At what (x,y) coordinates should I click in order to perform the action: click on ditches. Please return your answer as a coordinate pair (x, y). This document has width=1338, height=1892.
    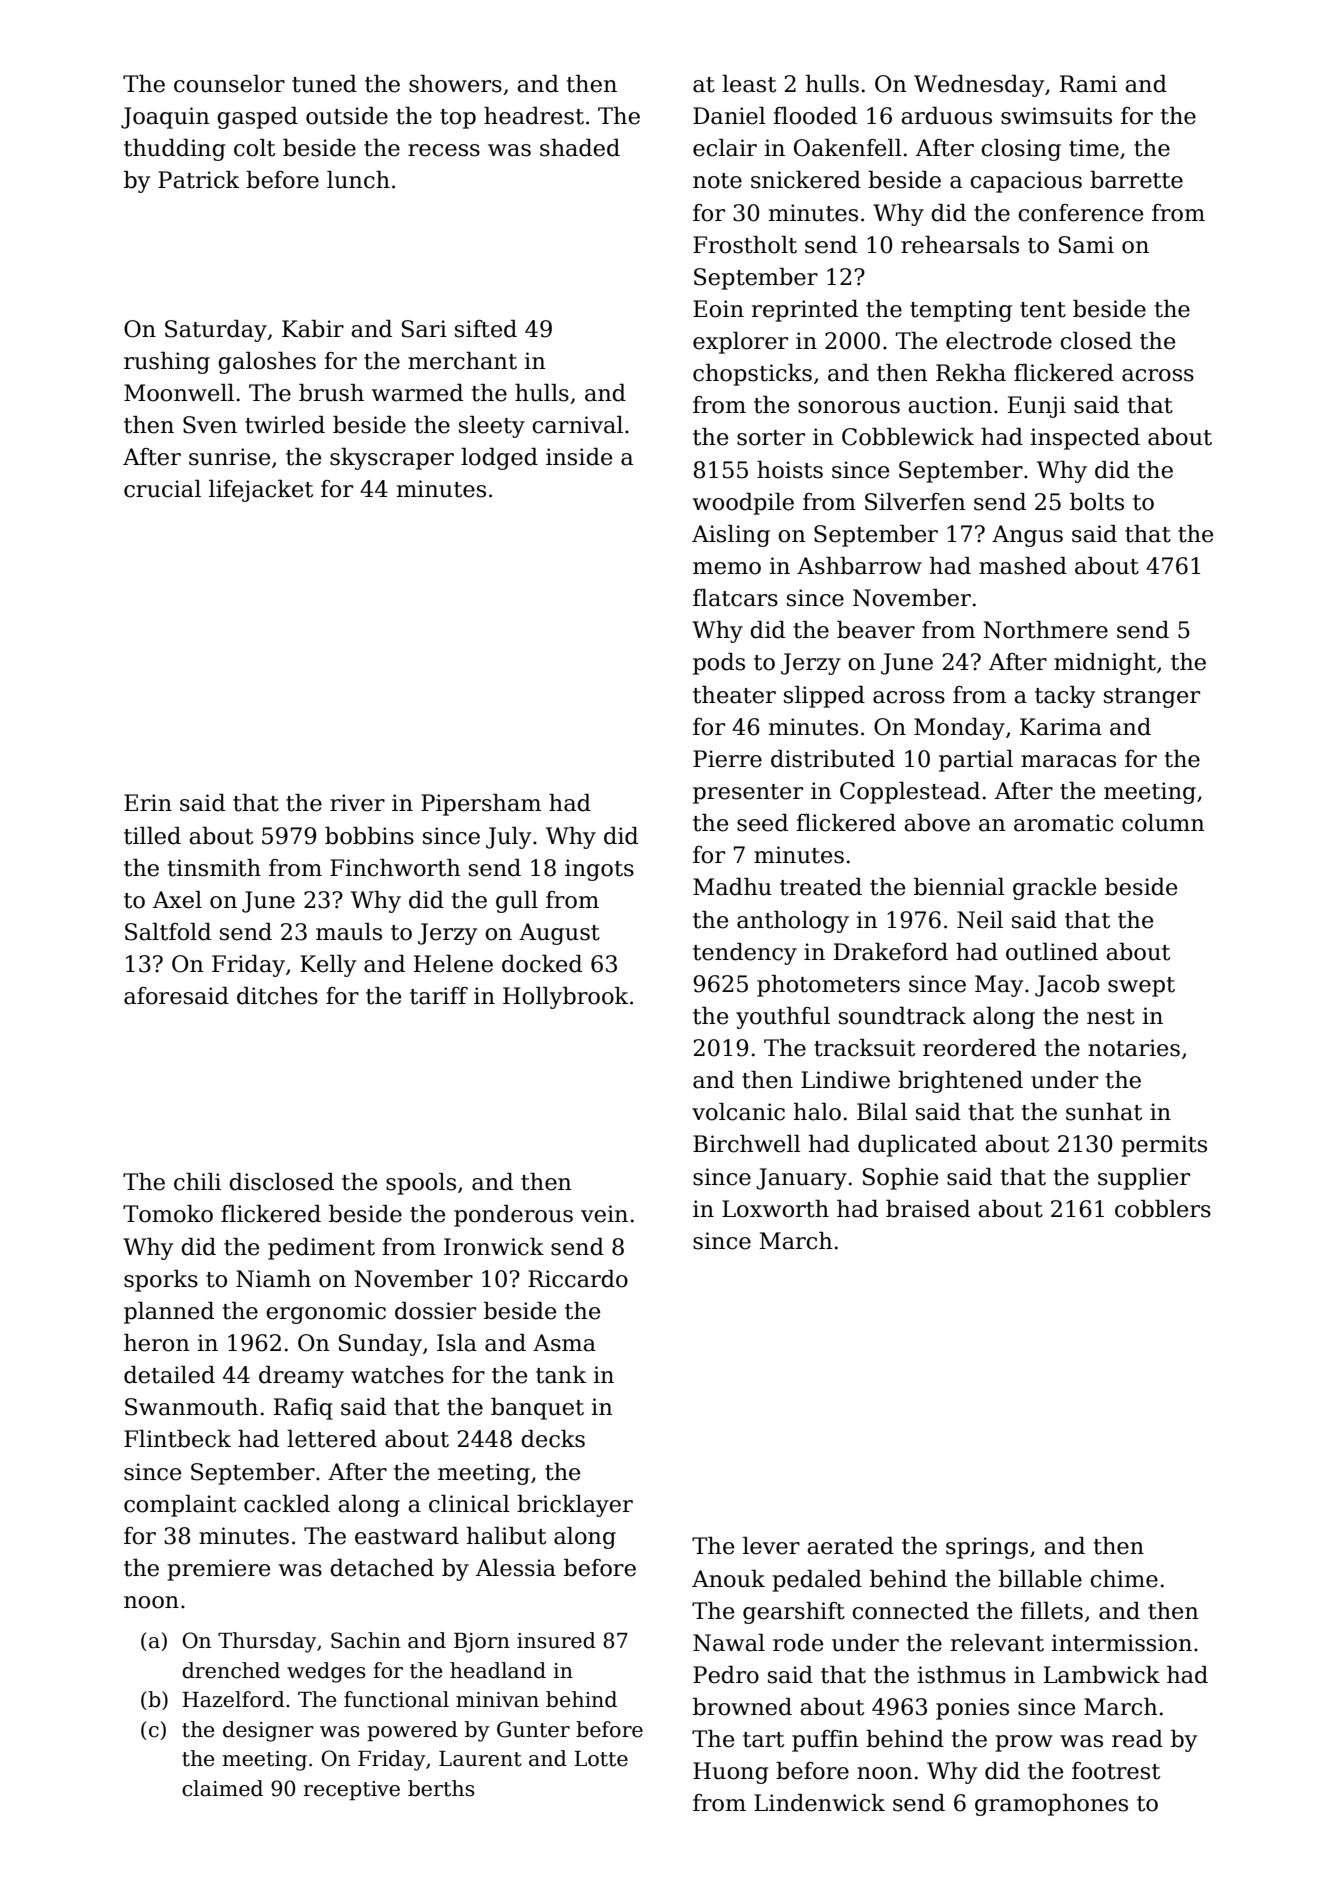
    Looking at the image, I should click on (277, 996).
